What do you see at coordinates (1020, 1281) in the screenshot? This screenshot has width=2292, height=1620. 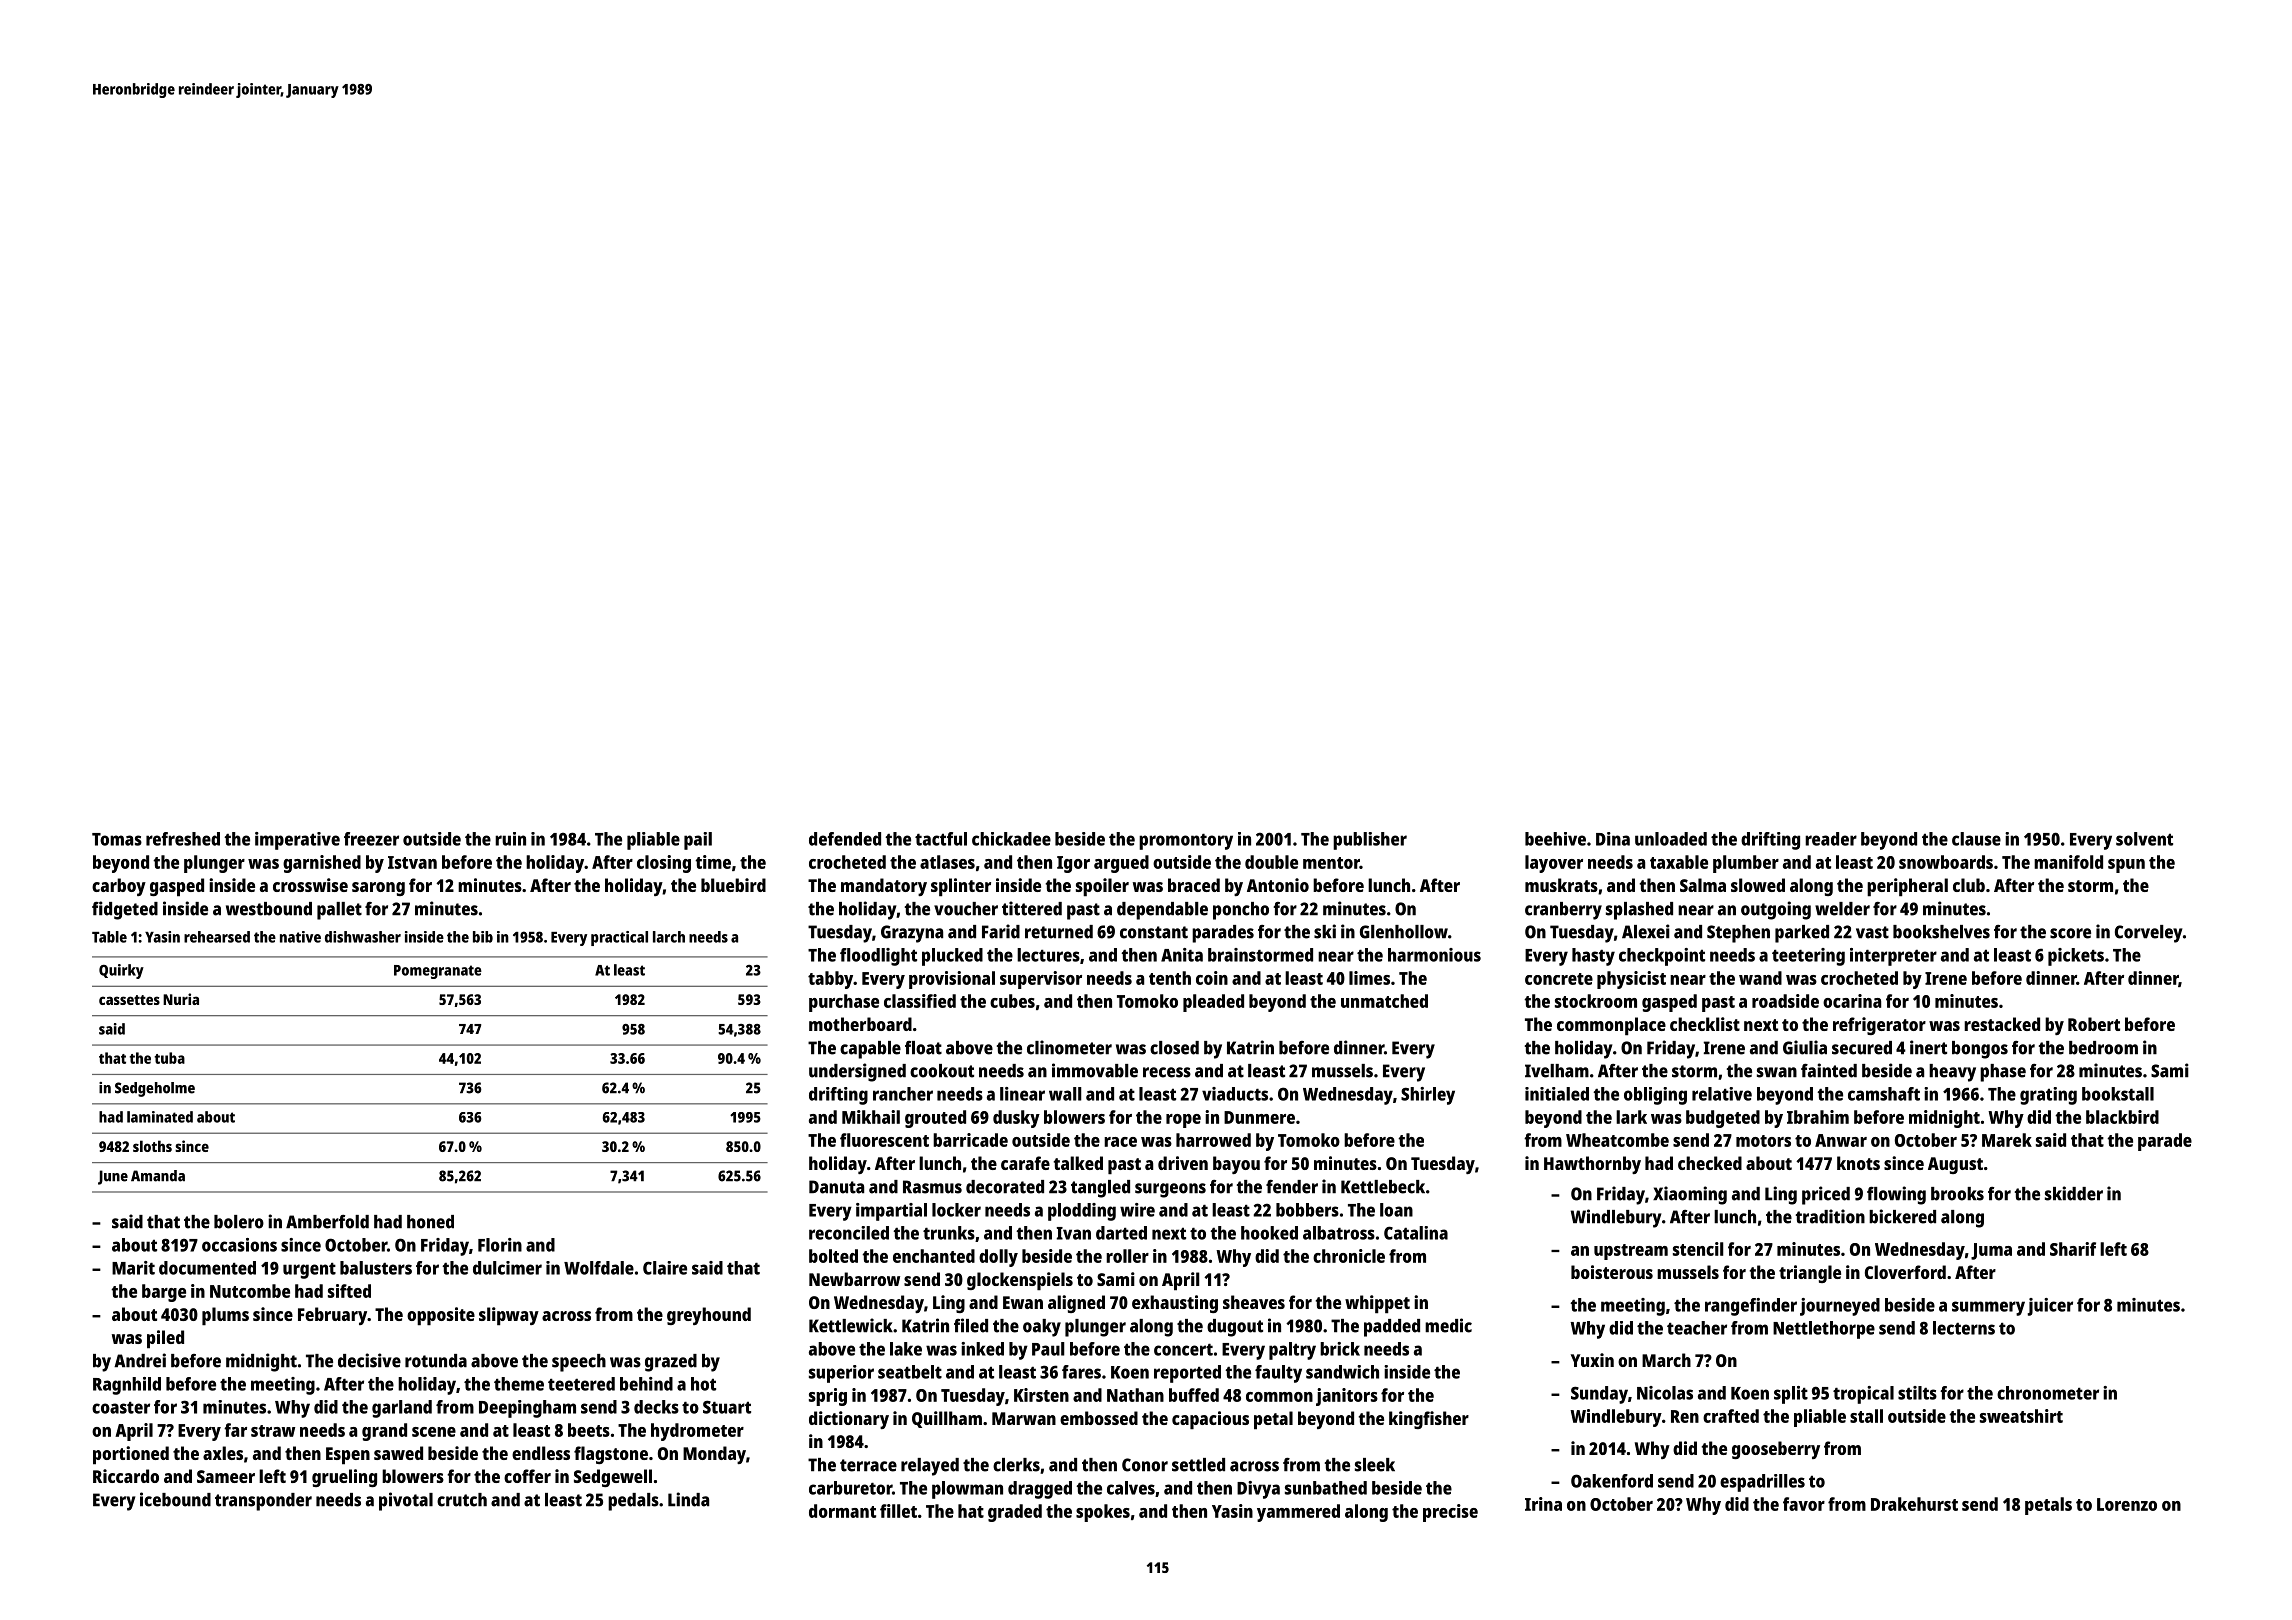 I see `glockenspiels` at bounding box center [1020, 1281].
